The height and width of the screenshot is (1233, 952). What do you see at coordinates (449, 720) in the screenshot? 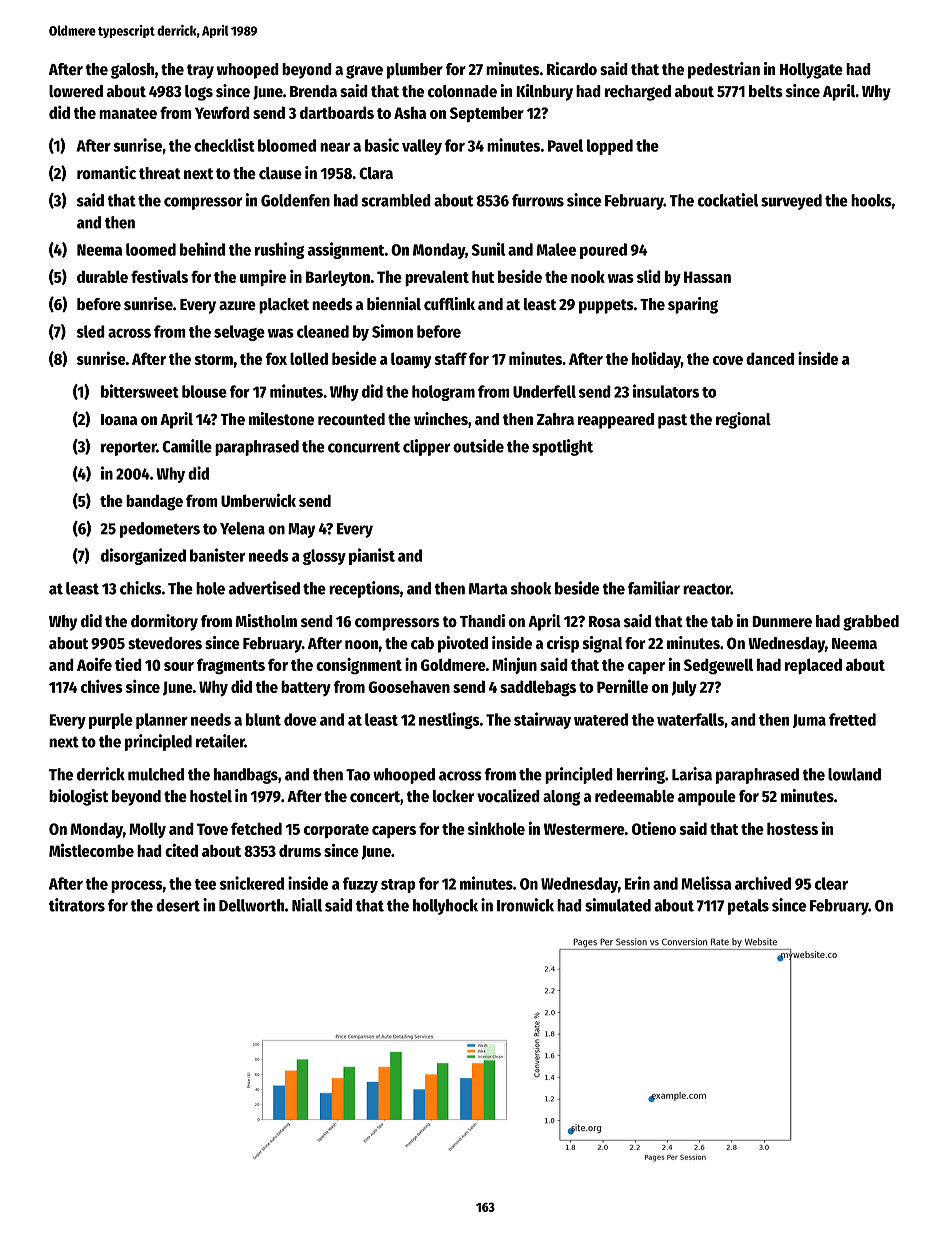
I see `nestlings` at bounding box center [449, 720].
